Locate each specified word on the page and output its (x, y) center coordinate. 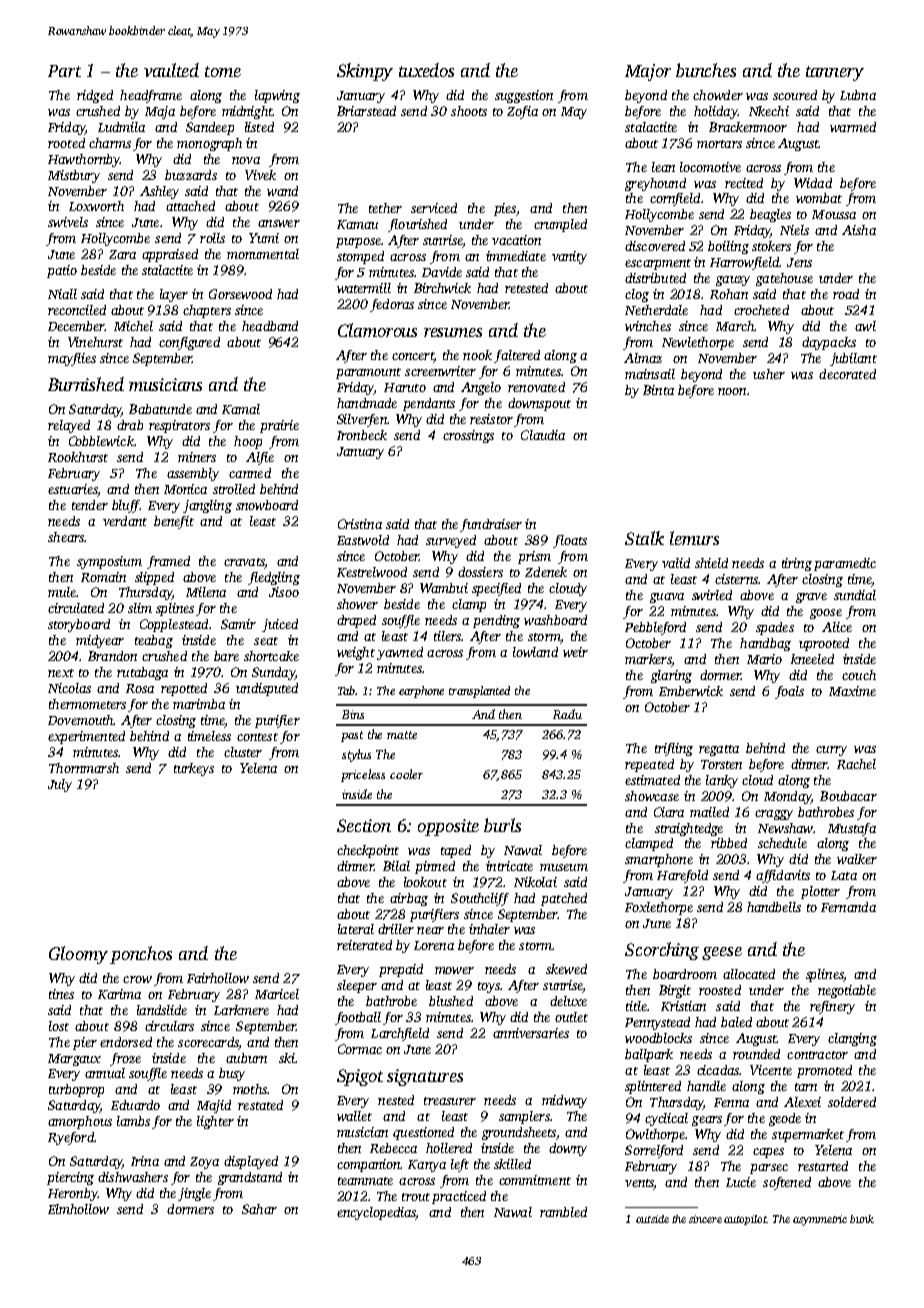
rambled (563, 1212)
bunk (862, 1219)
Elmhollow (78, 1209)
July (60, 785)
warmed (853, 127)
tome (223, 71)
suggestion (524, 96)
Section (364, 825)
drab (130, 425)
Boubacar (848, 796)
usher (769, 374)
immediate (516, 256)
